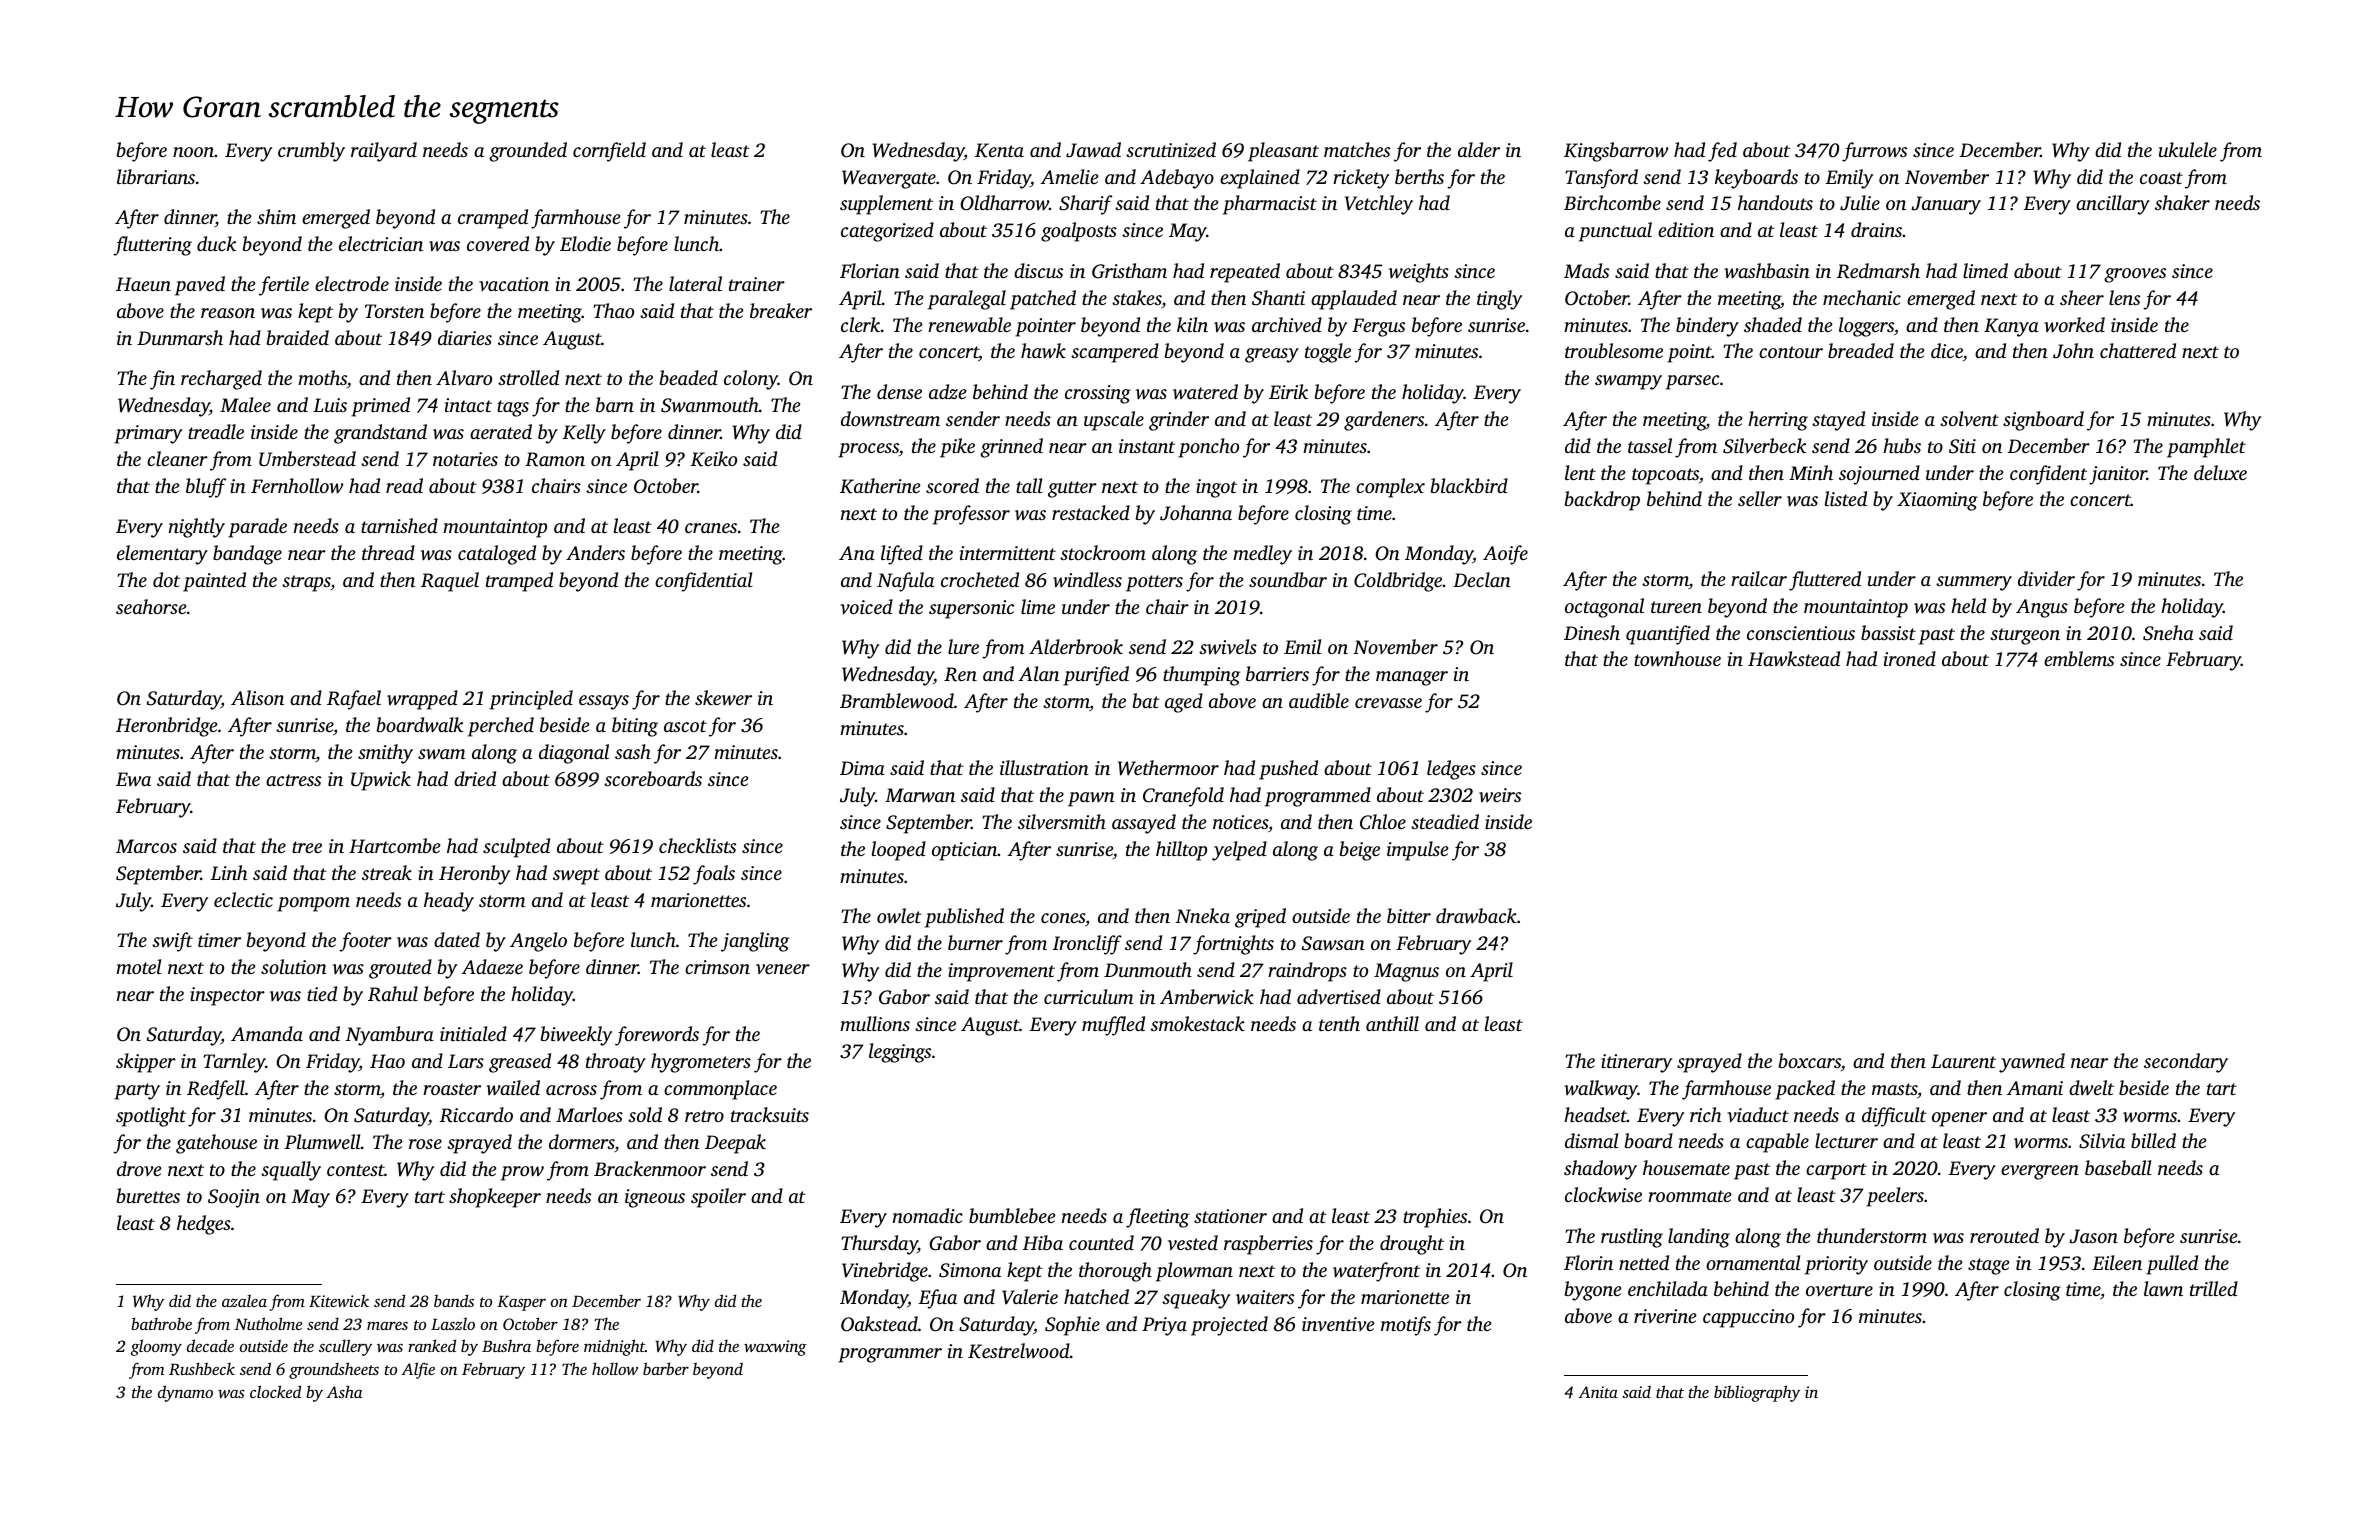 The height and width of the document is (1540, 2380). What do you see at coordinates (609, 152) in the document?
I see `cornfield` at bounding box center [609, 152].
